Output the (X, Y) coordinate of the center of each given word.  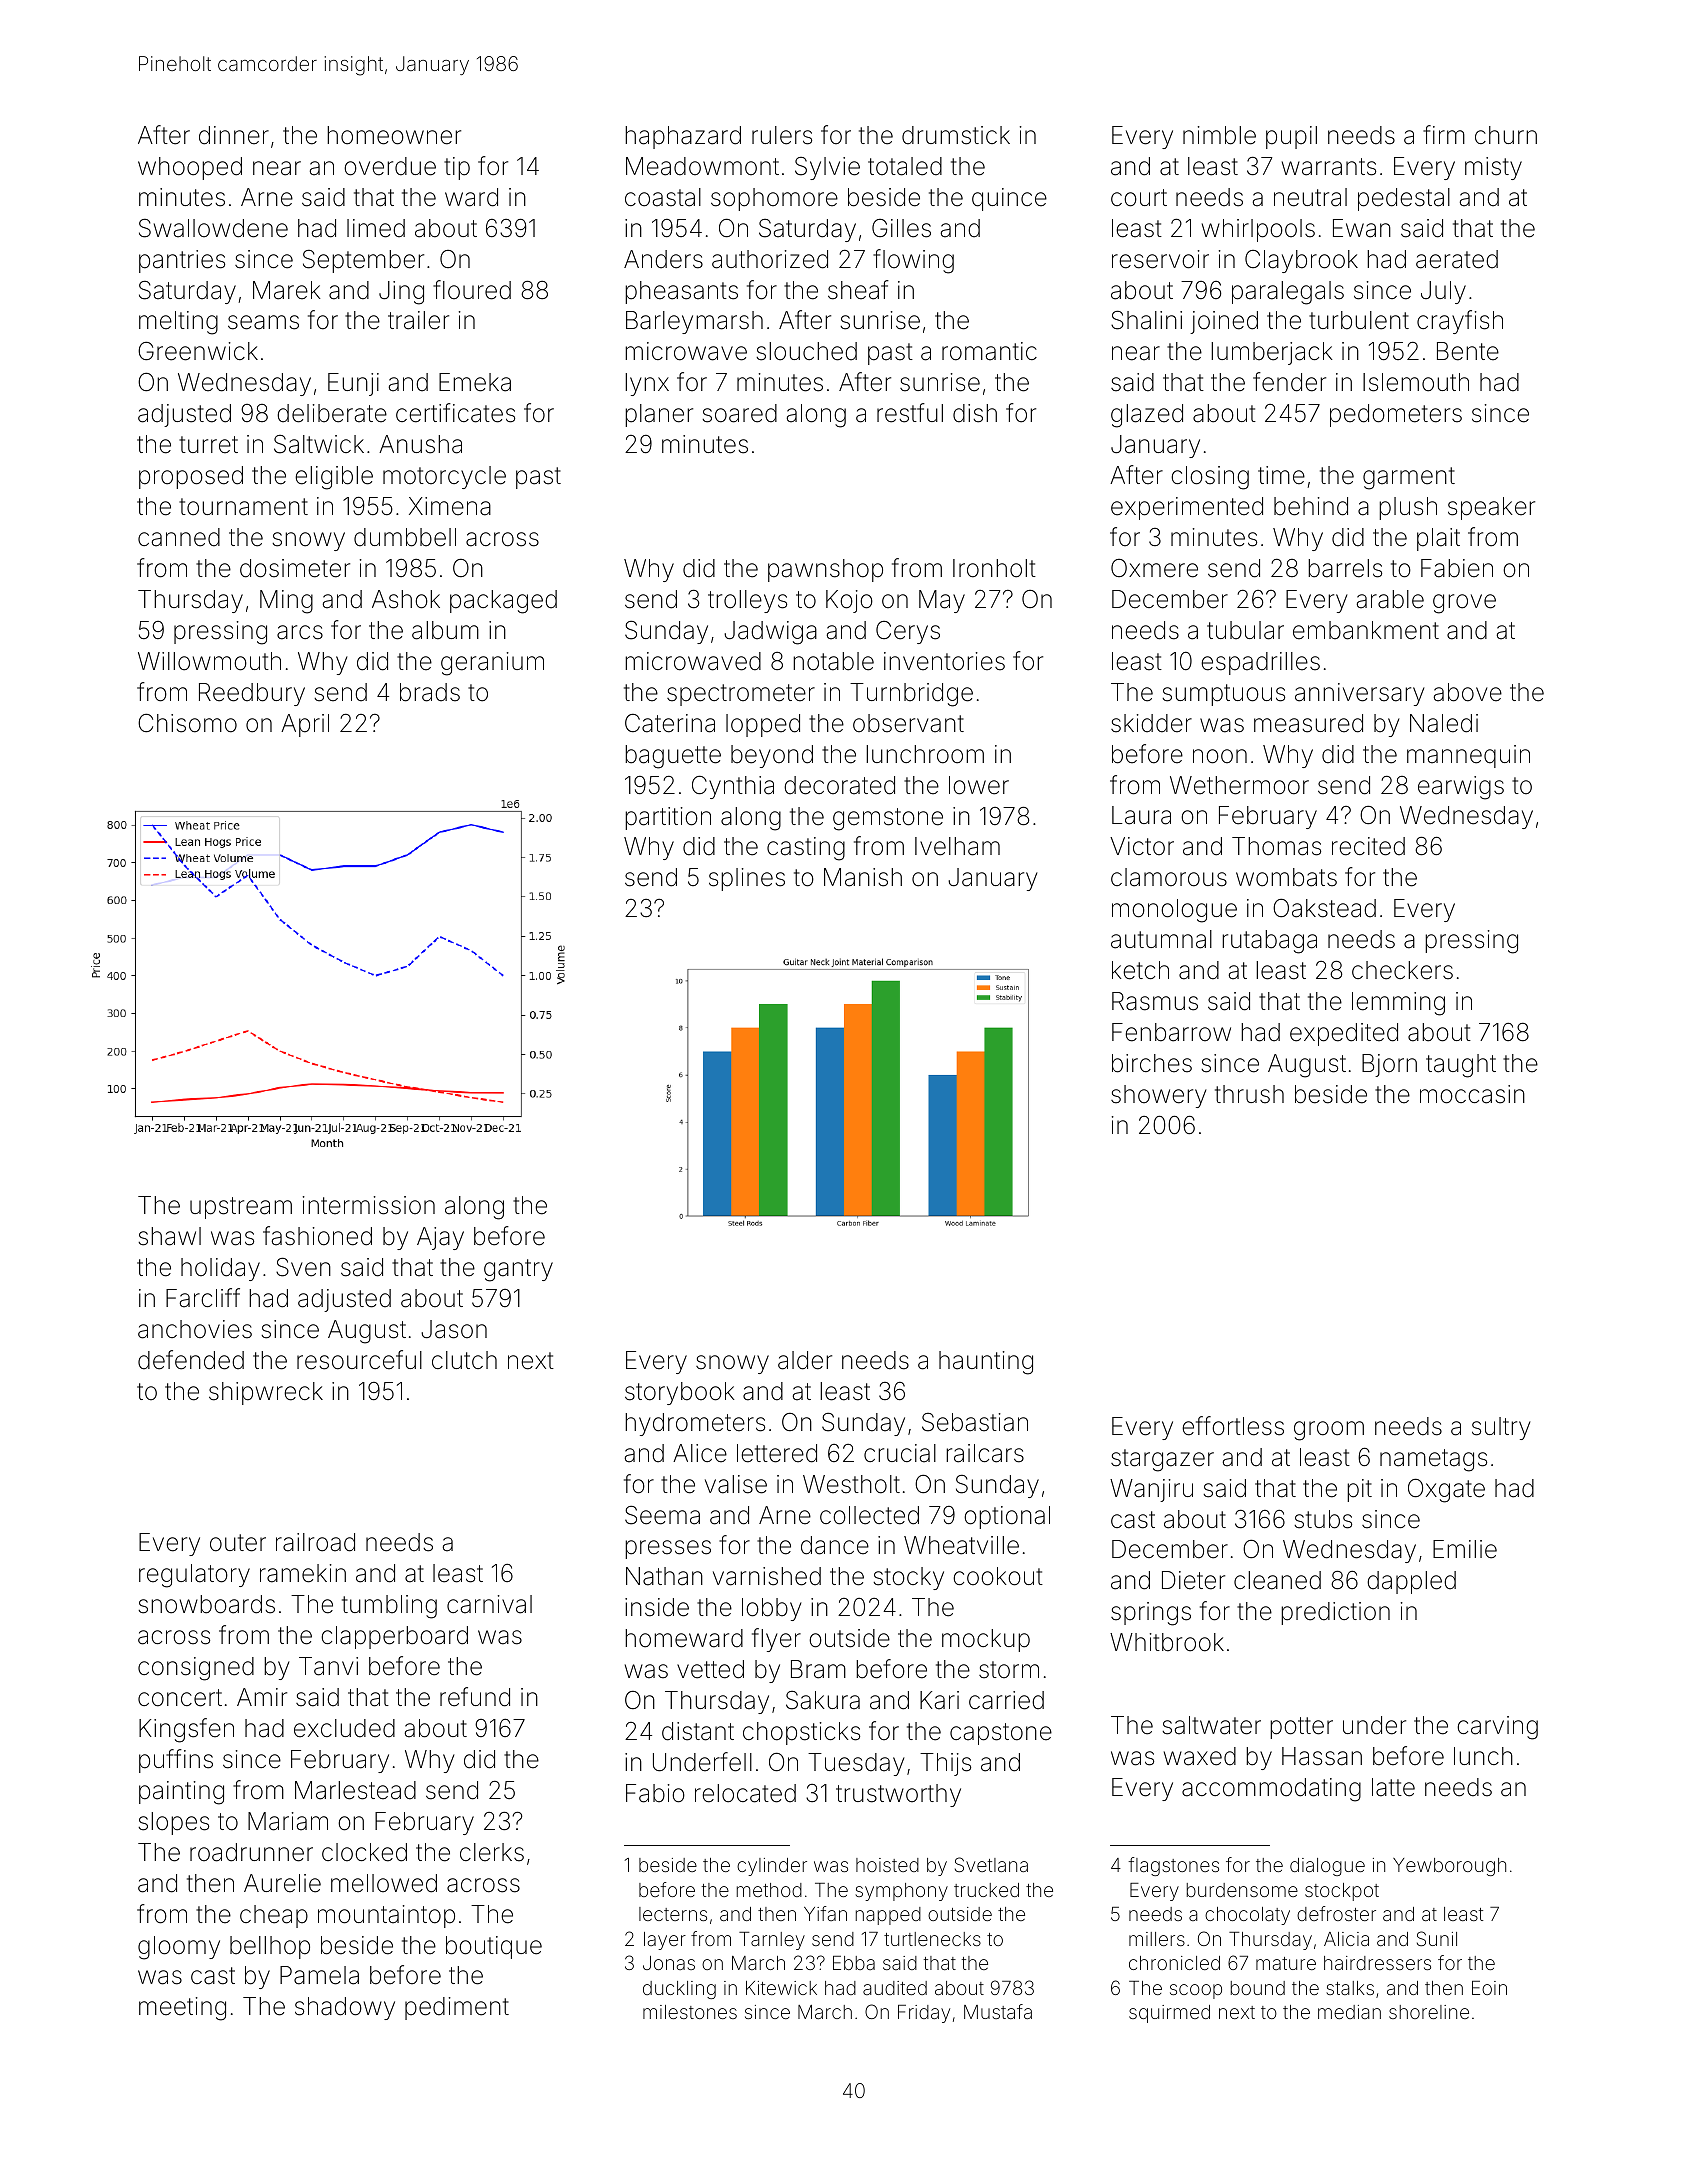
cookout (998, 1576)
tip (457, 168)
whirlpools (1258, 230)
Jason (454, 1329)
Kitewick (781, 1988)
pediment (457, 2008)
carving (1497, 1728)
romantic (989, 351)
